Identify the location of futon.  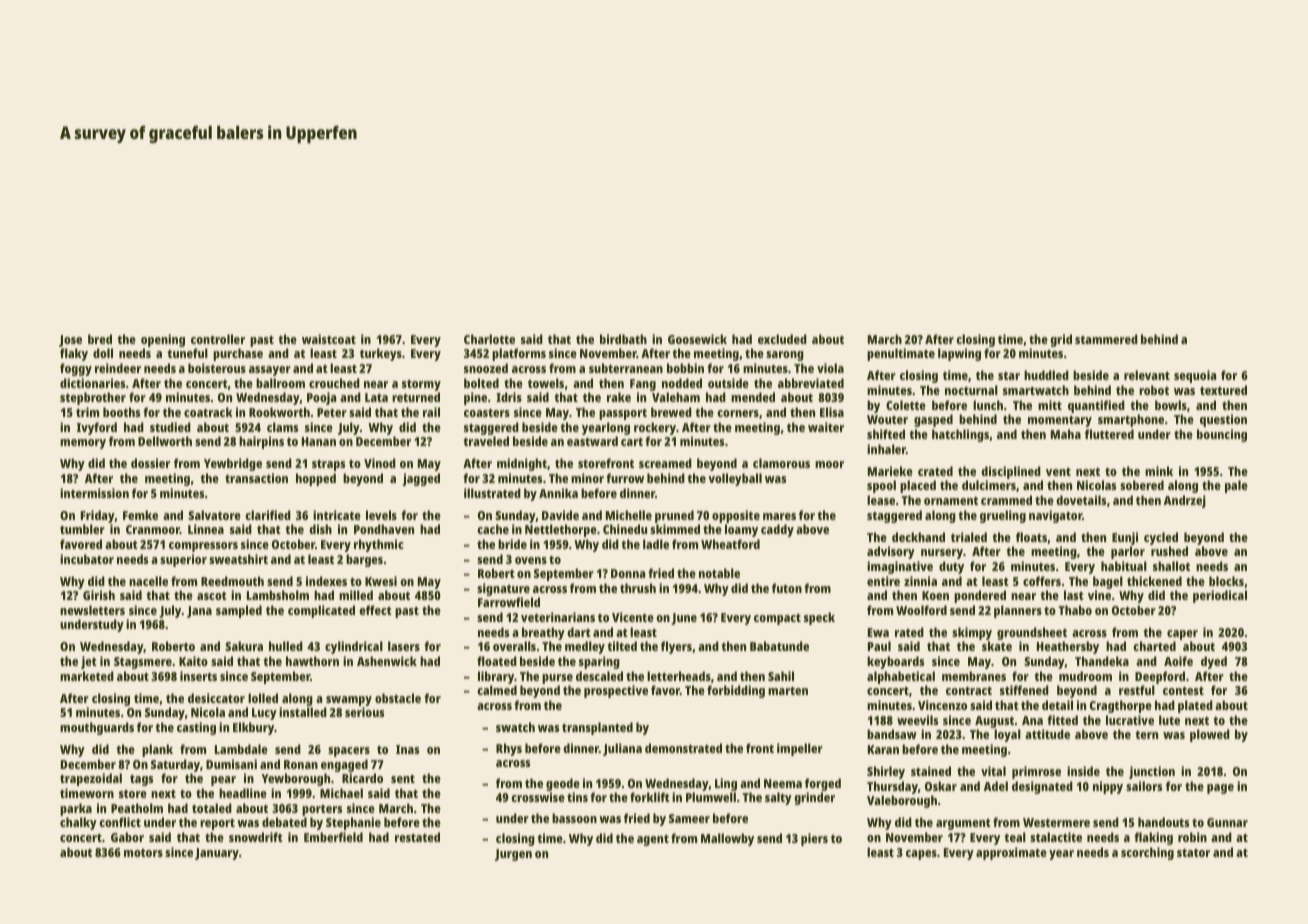
(787, 588).
